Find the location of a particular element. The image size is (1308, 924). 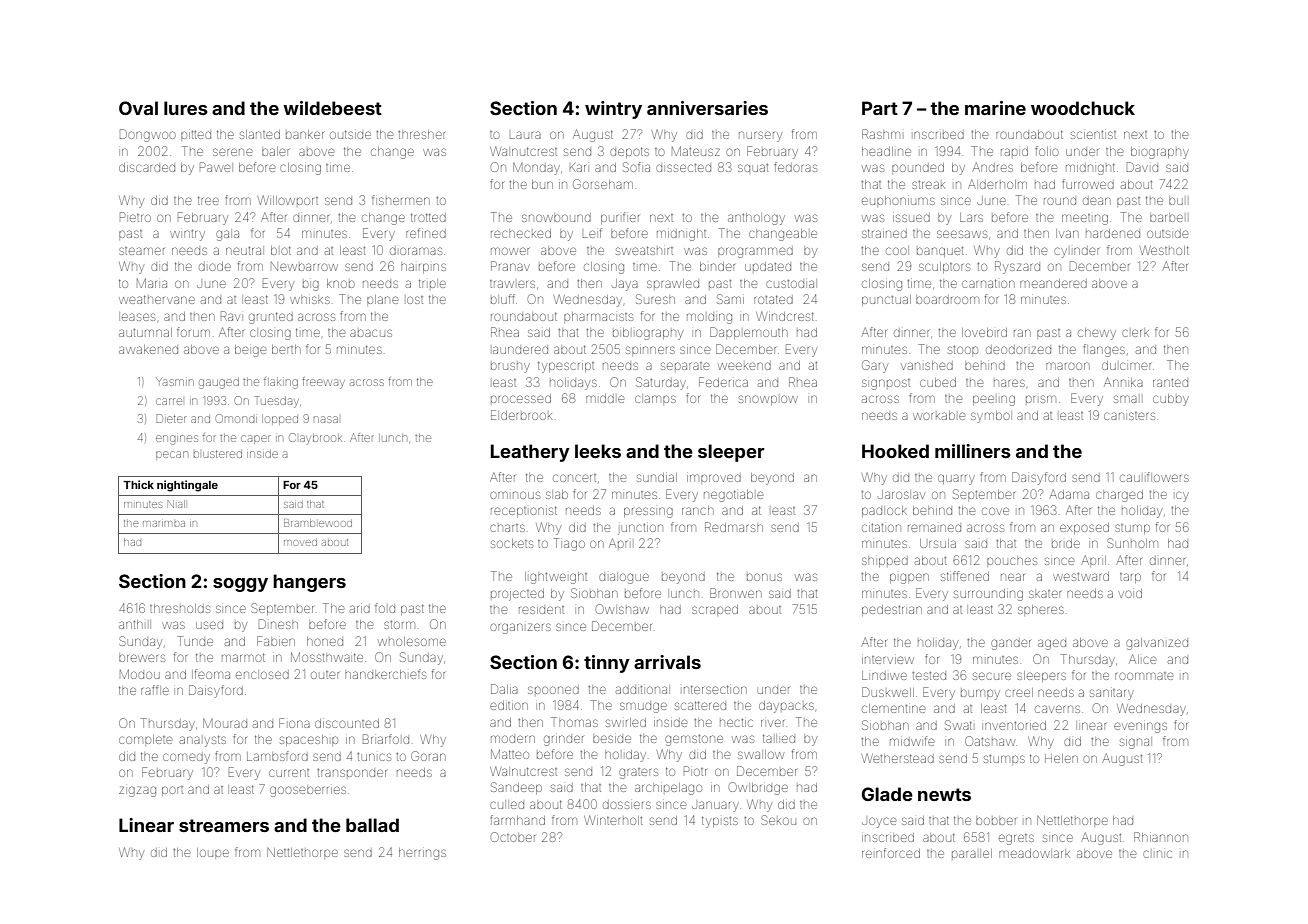

loupe is located at coordinates (213, 852).
